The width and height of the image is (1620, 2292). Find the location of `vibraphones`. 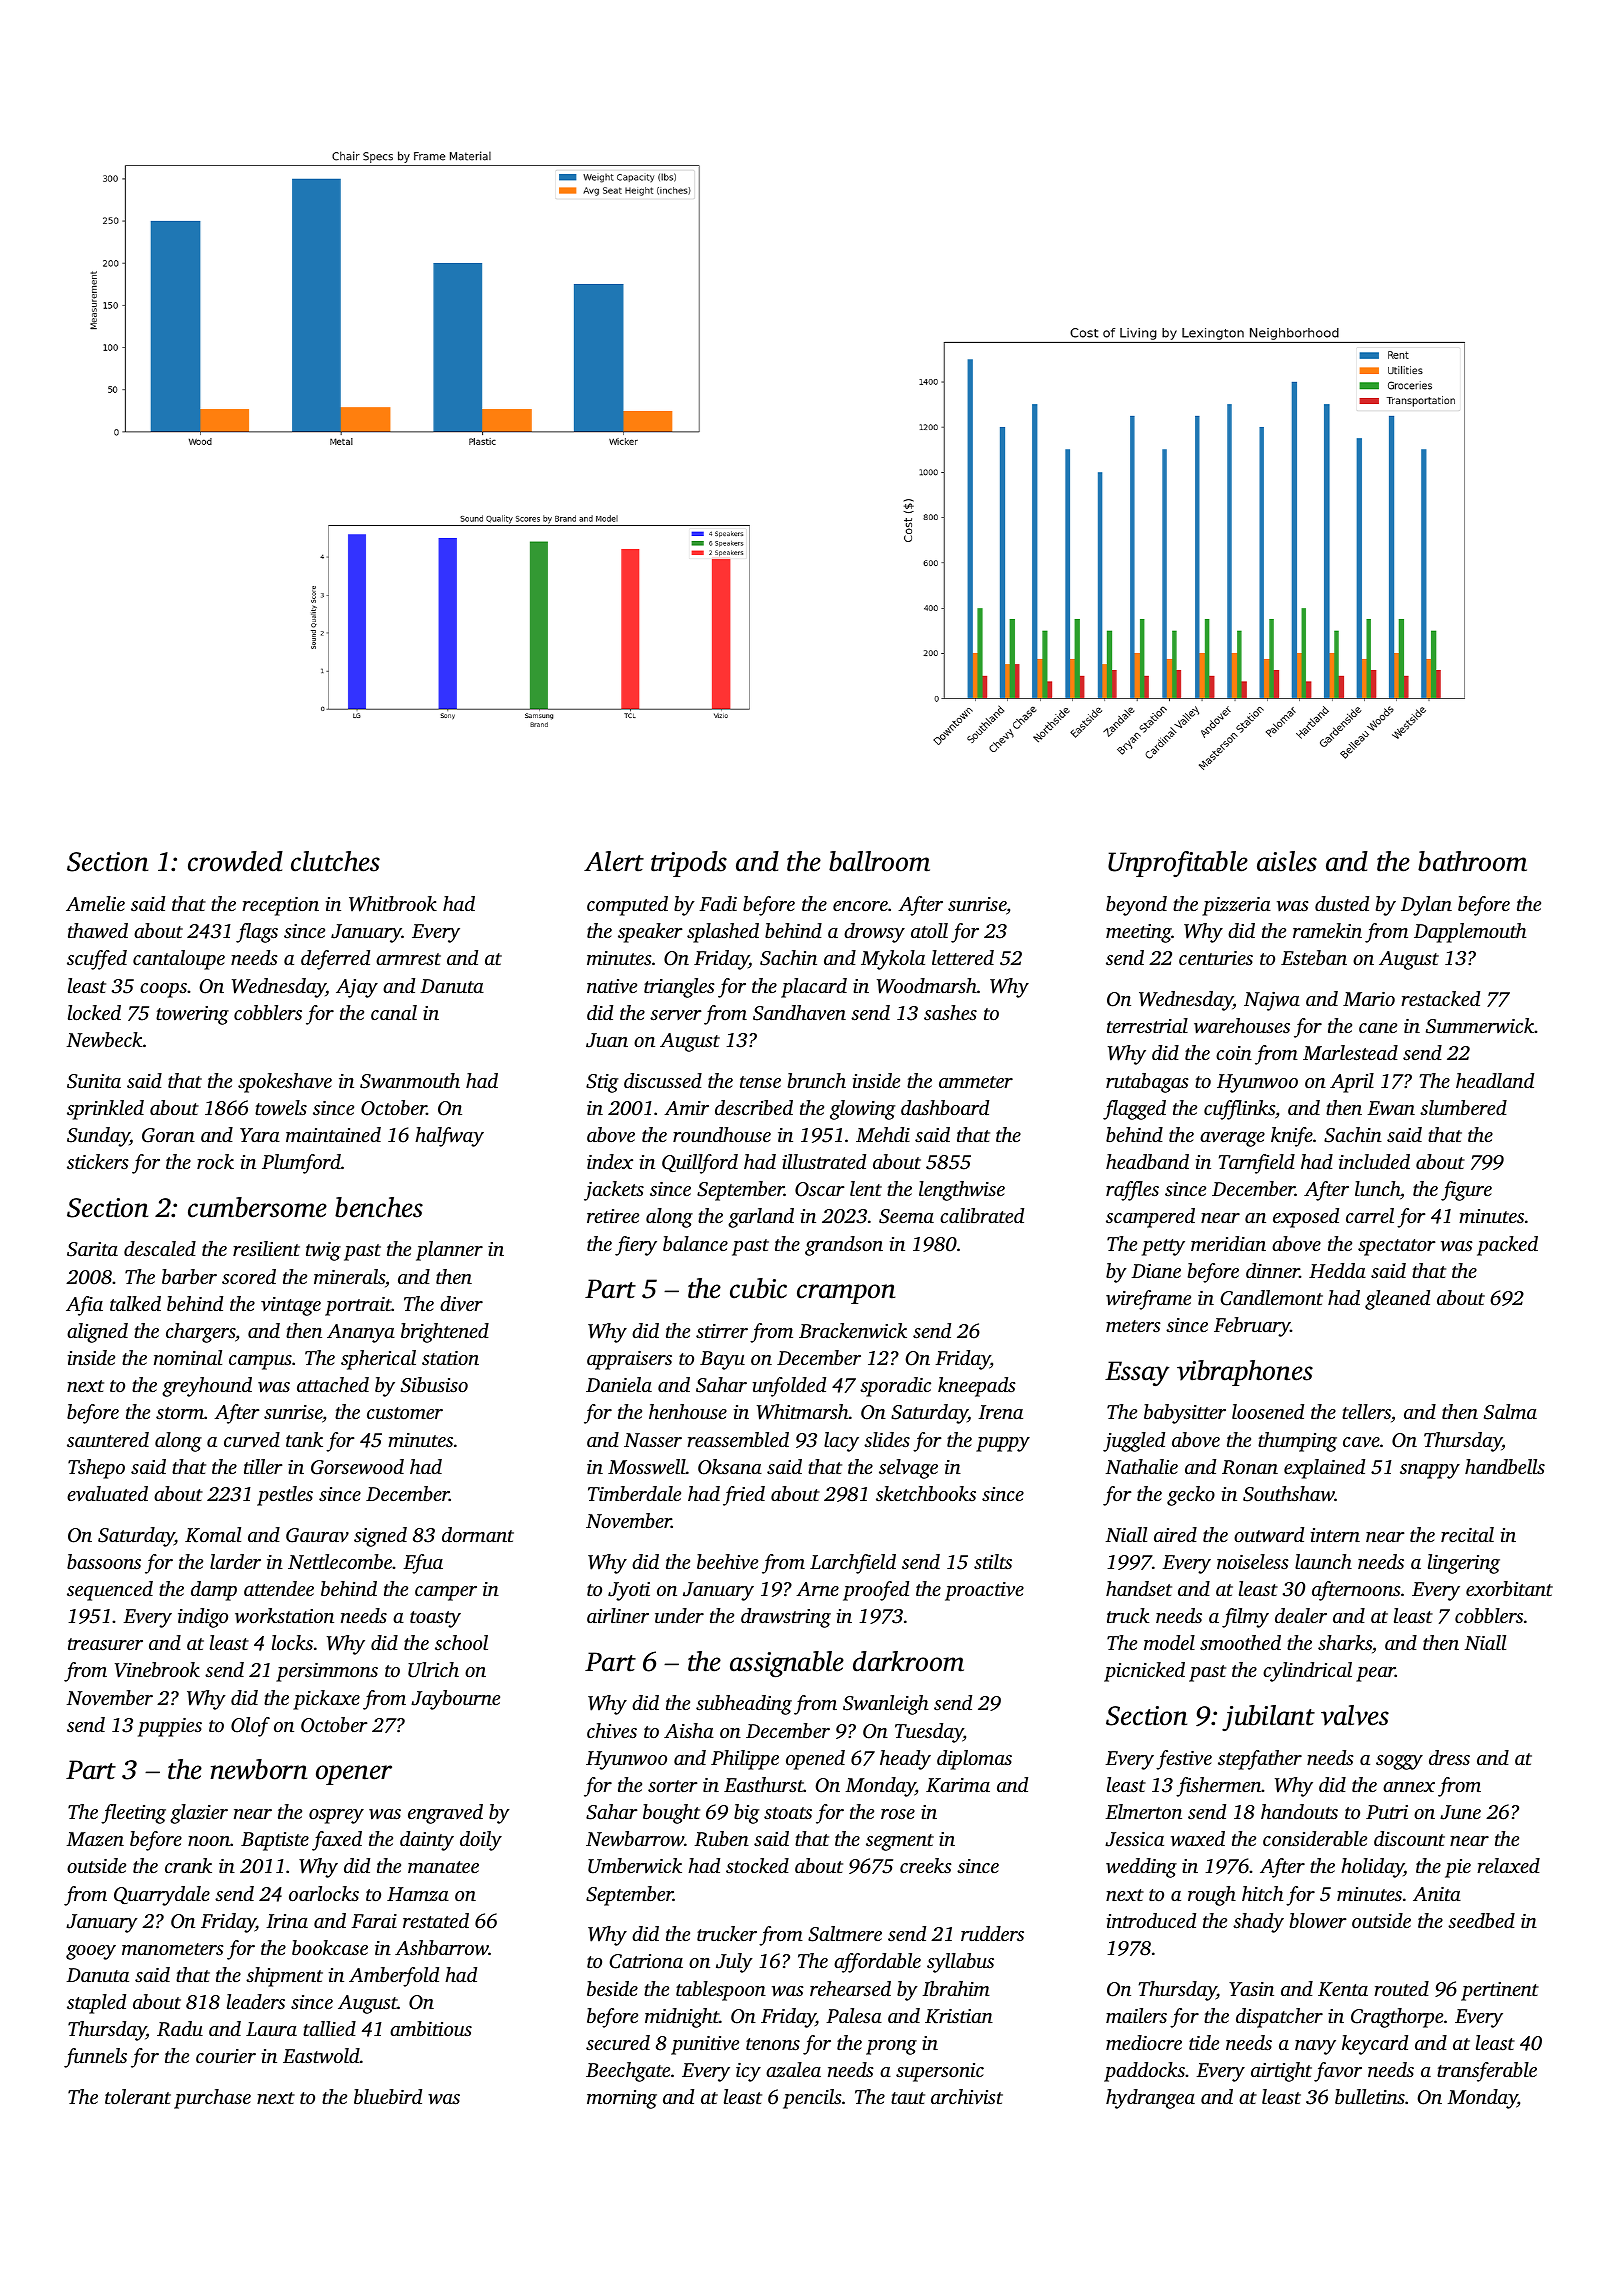

vibraphones is located at coordinates (1245, 1373).
